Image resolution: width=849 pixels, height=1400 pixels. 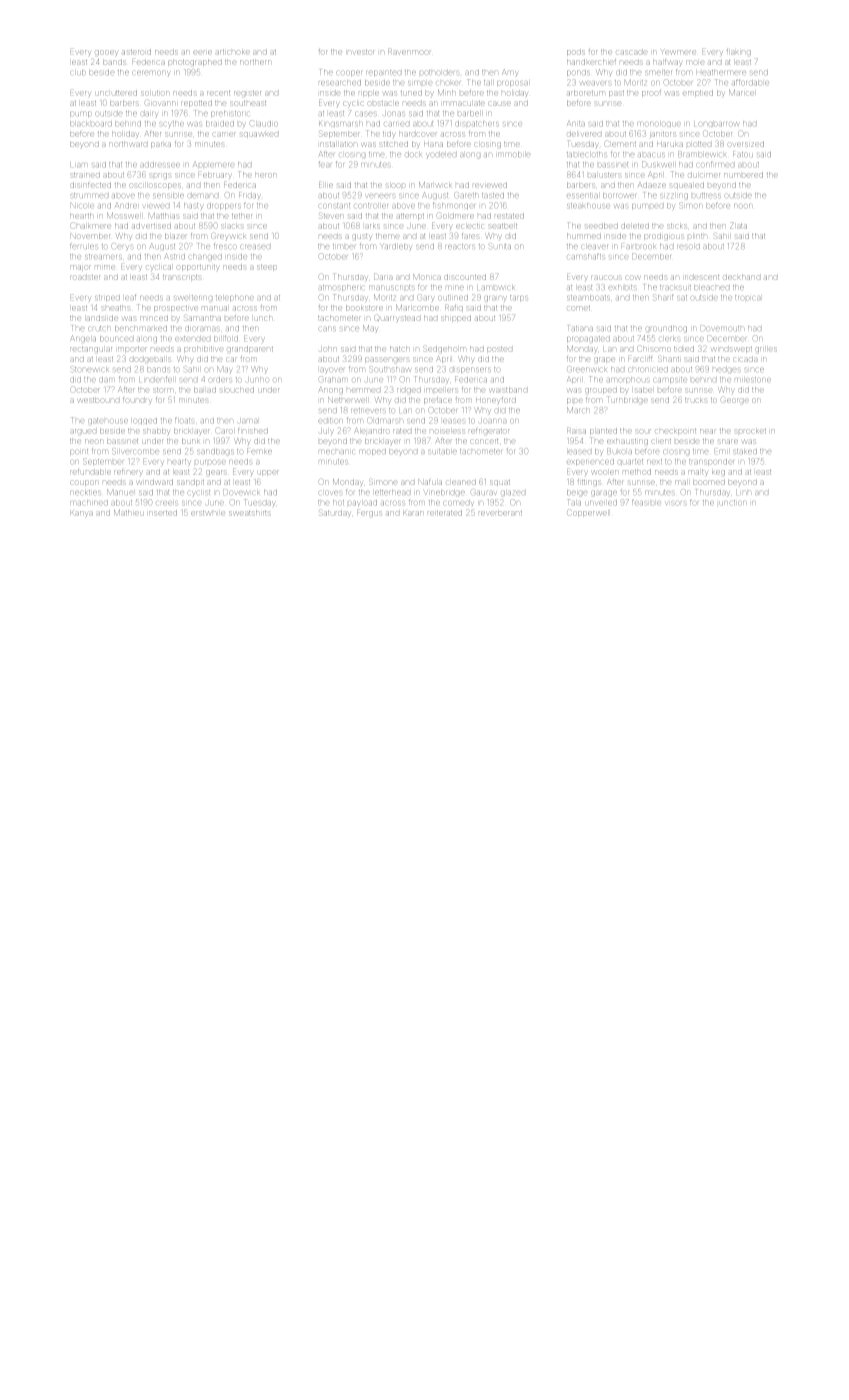 What do you see at coordinates (500, 513) in the page?
I see `reverberant` at bounding box center [500, 513].
